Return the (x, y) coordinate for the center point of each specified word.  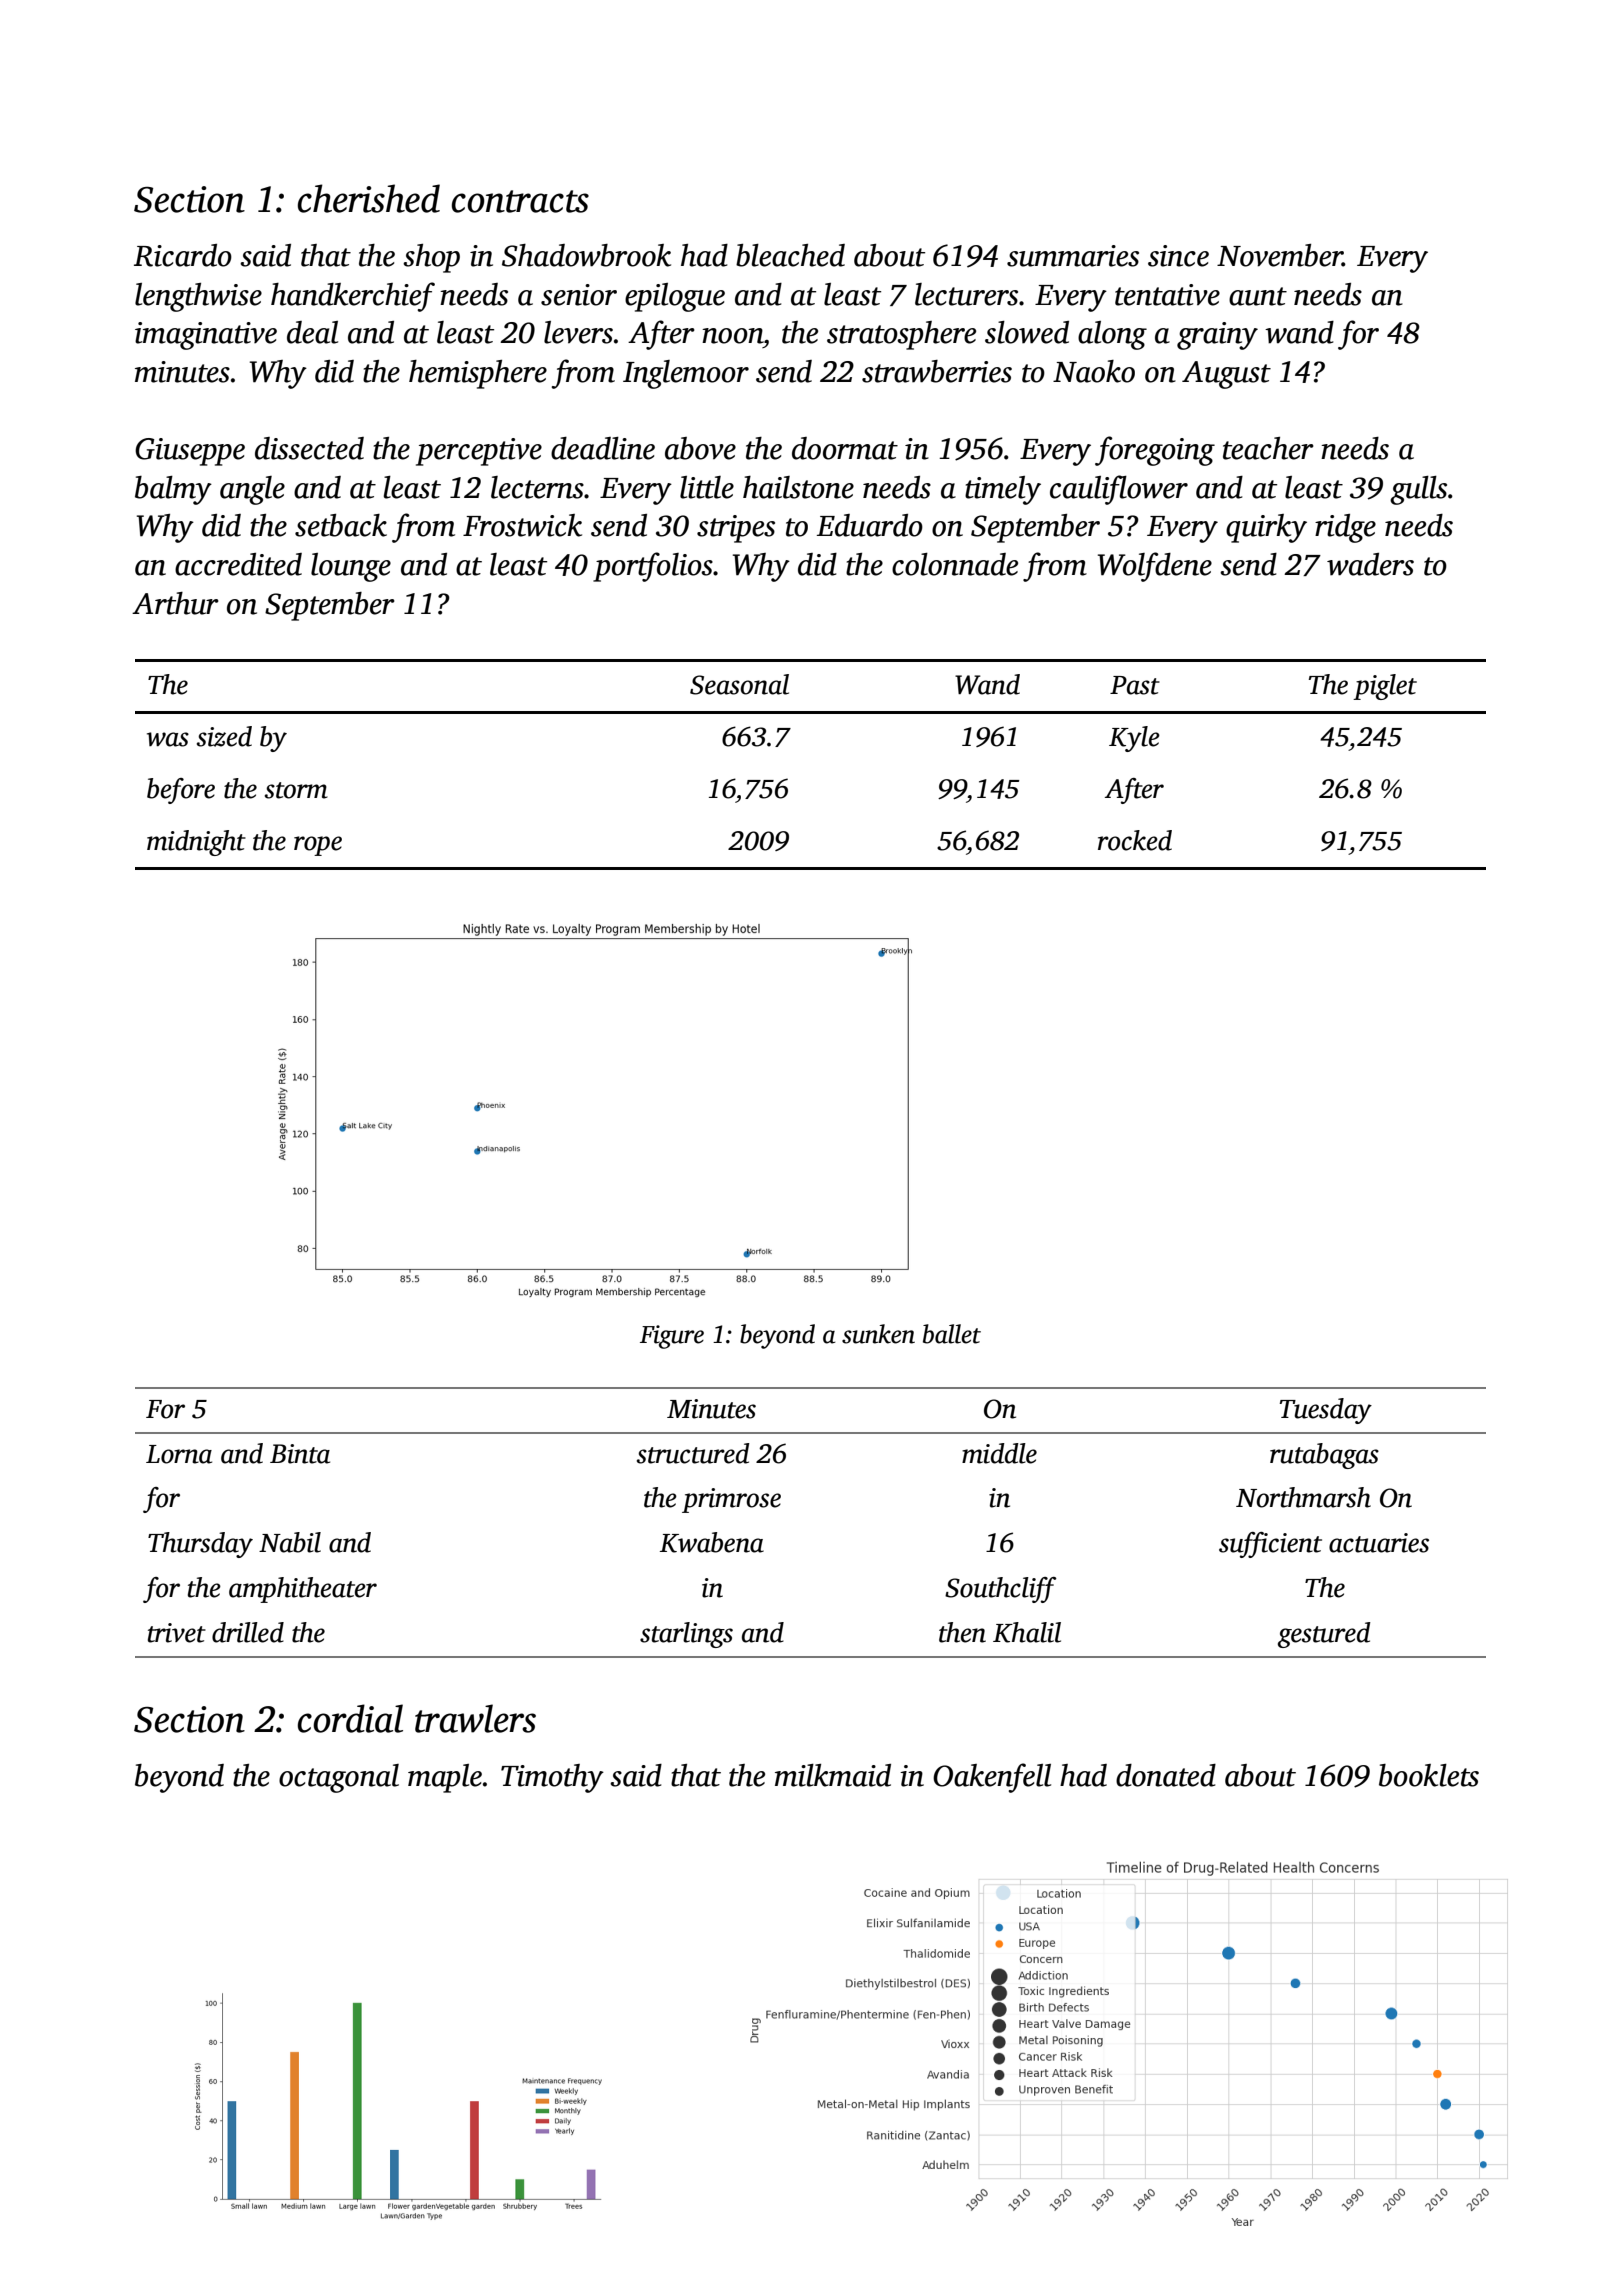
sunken (878, 1334)
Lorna (179, 1454)
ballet (952, 1334)
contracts (520, 201)
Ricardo (183, 255)
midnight (196, 843)
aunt (1258, 296)
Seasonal (739, 684)
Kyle (1134, 739)
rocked (1135, 840)
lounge (351, 567)
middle (999, 1453)
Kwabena (712, 1542)
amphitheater (303, 1590)
